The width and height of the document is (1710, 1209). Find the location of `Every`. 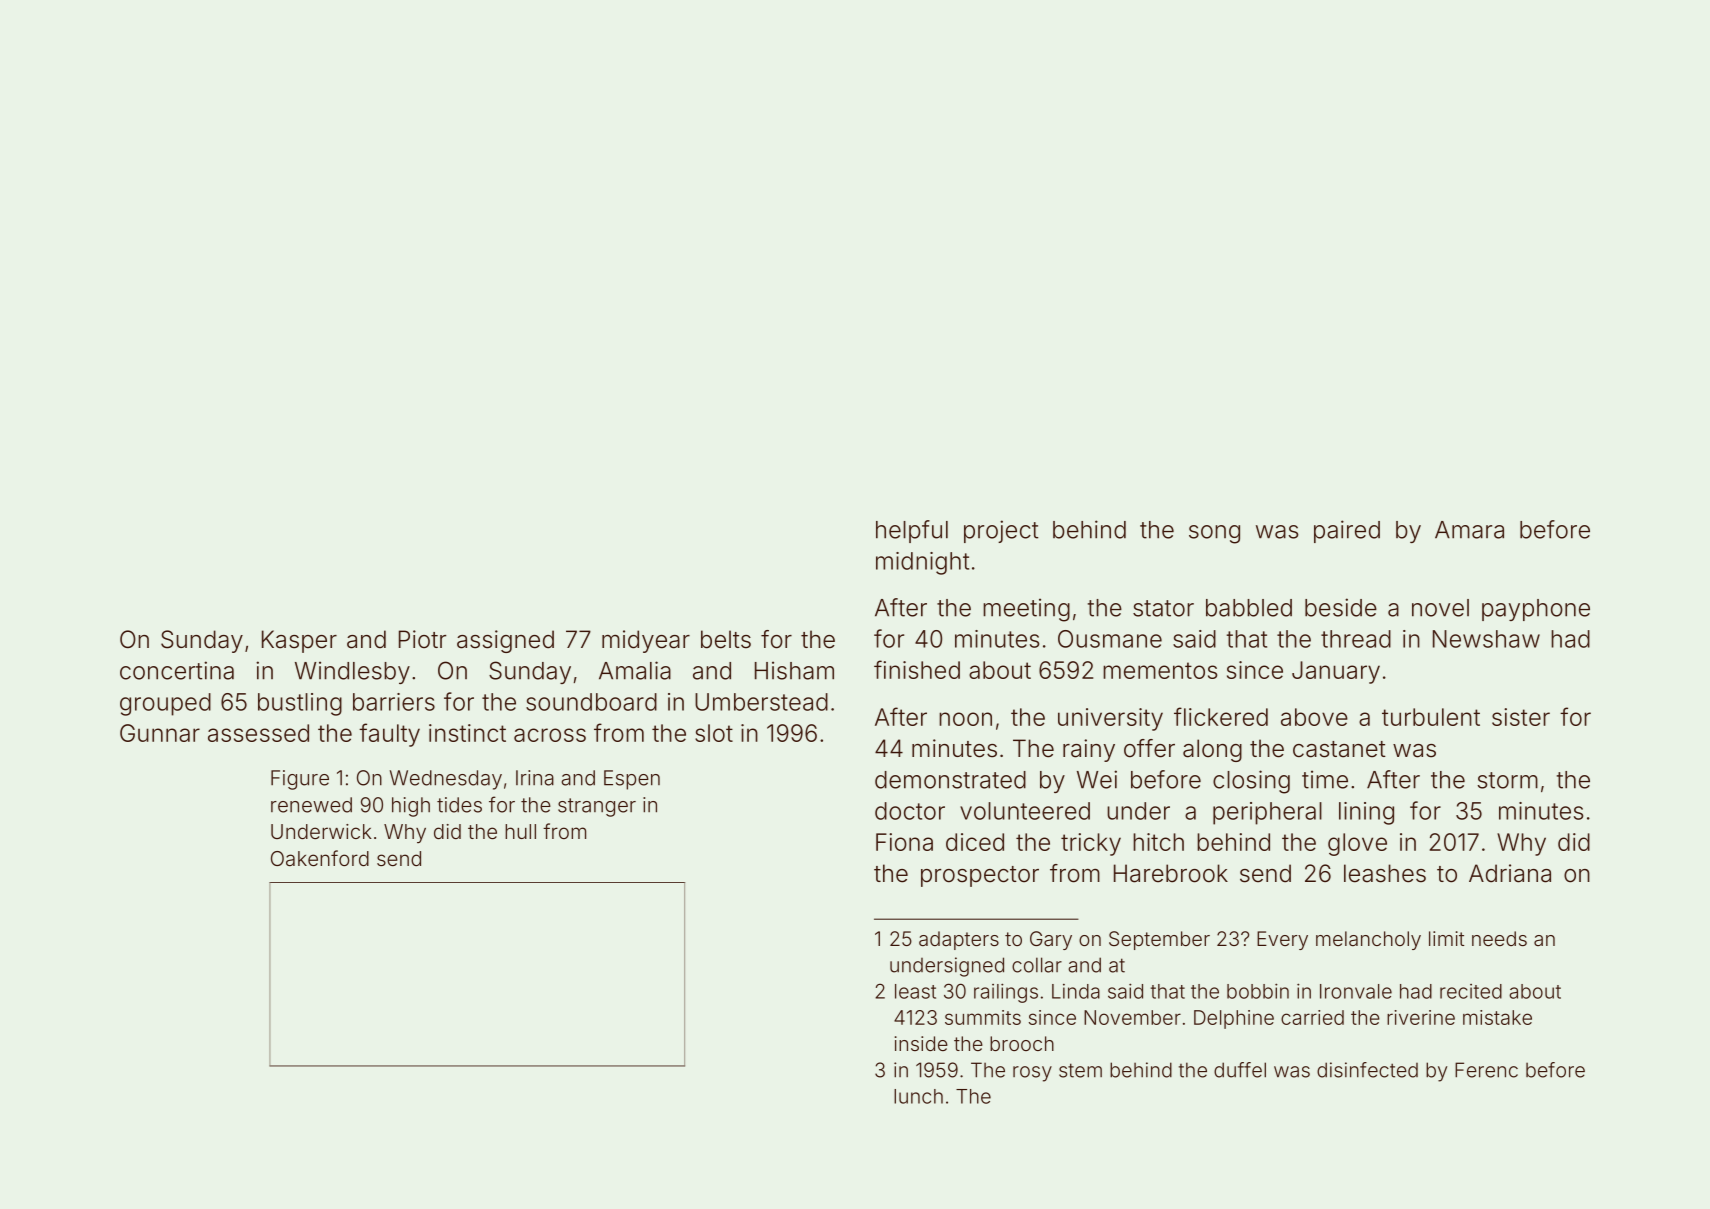

Every is located at coordinates (1282, 940).
